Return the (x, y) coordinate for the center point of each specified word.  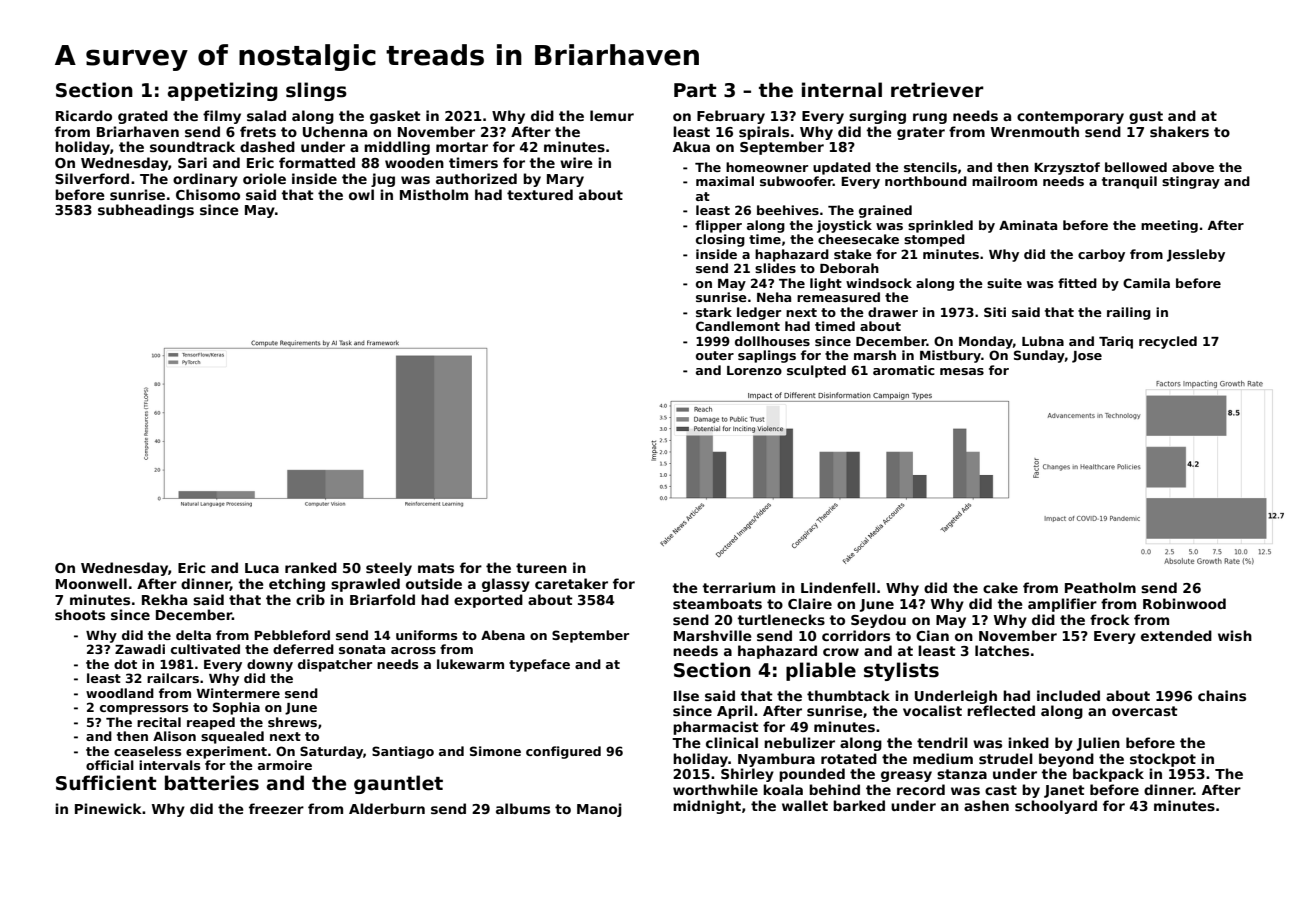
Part (695, 90)
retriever (937, 90)
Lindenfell (838, 587)
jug (383, 180)
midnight (707, 807)
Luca (262, 568)
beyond (1066, 760)
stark (714, 312)
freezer (276, 808)
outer (715, 355)
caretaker (571, 583)
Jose (1087, 357)
